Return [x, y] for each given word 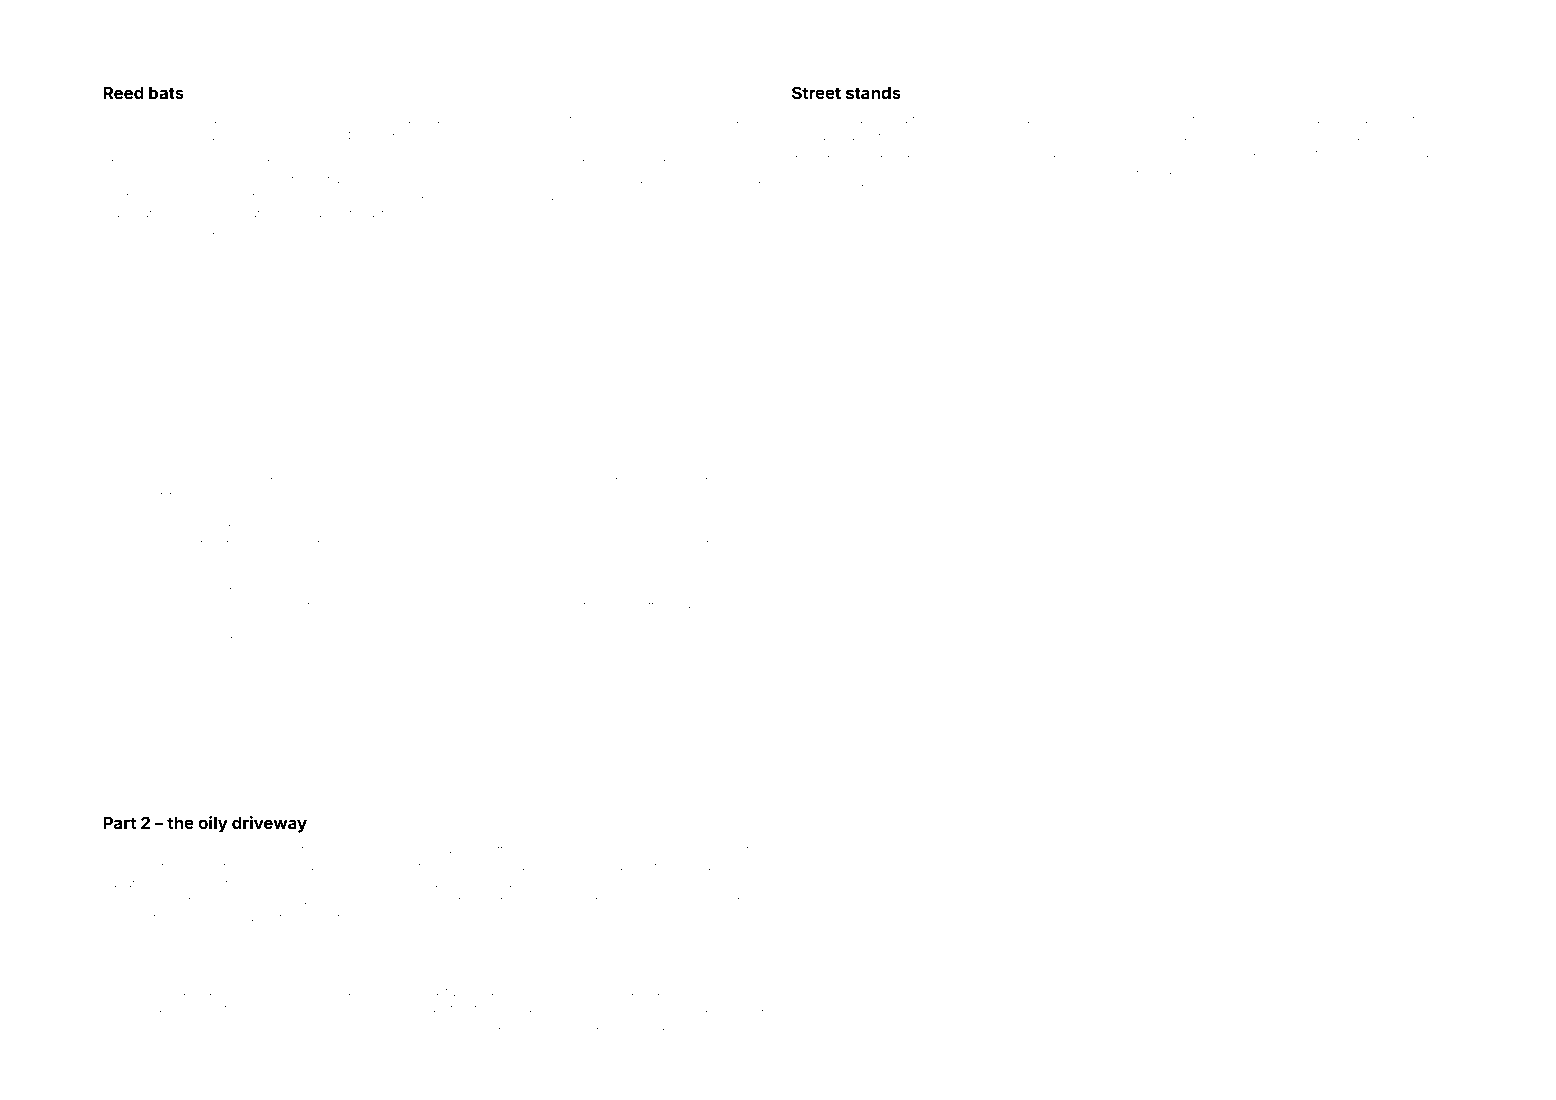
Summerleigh [141, 180]
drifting [463, 901]
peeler [708, 575]
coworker [1183, 758]
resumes [309, 638]
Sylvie [1408, 171]
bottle [649, 606]
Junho [568, 213]
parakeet [1076, 188]
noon [1122, 758]
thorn [350, 606]
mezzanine [732, 120]
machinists [133, 231]
